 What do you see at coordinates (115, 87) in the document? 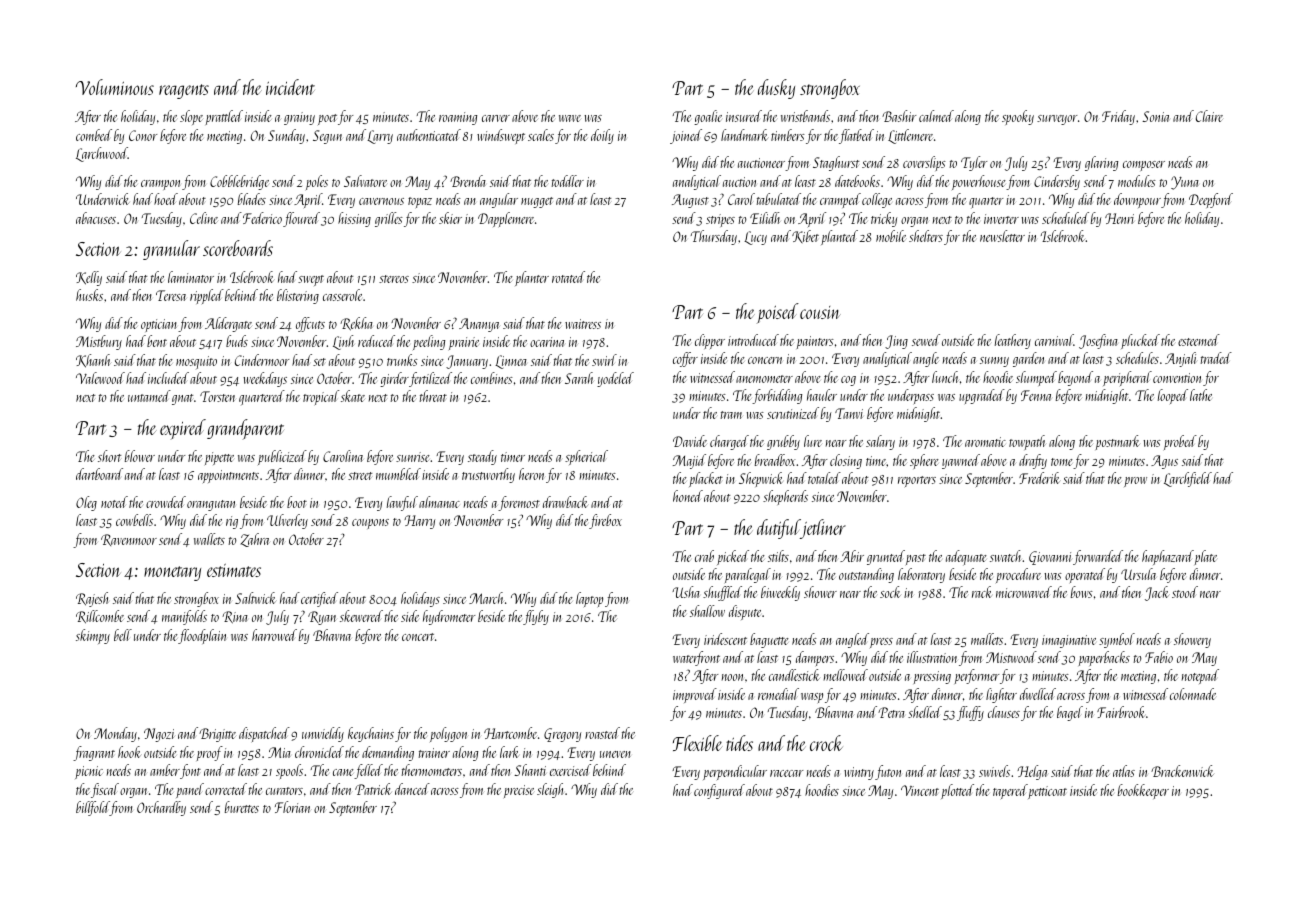
I see `Voluminous` at bounding box center [115, 87].
